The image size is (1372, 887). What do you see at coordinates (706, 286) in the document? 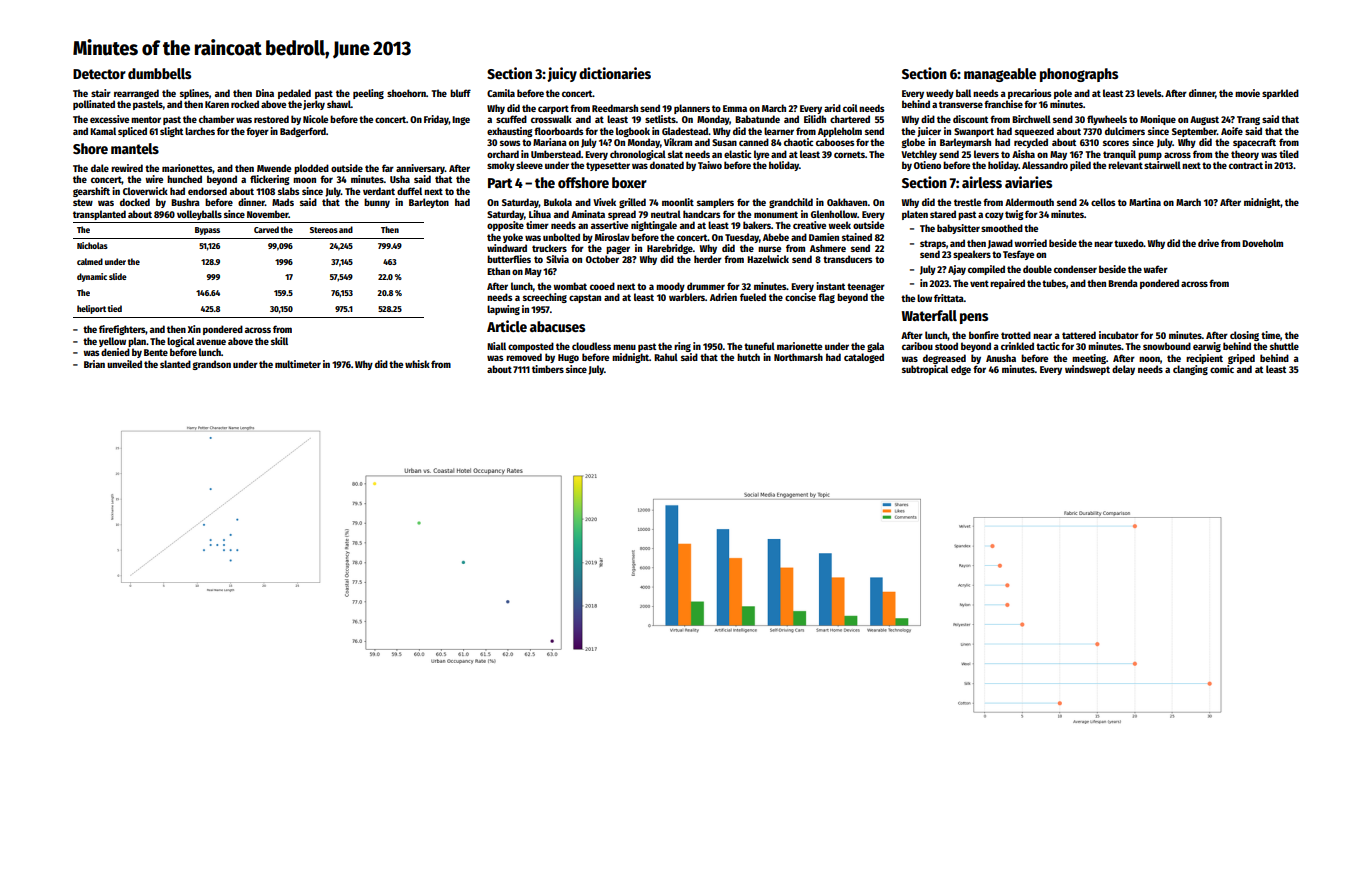
I see `drummer` at bounding box center [706, 286].
